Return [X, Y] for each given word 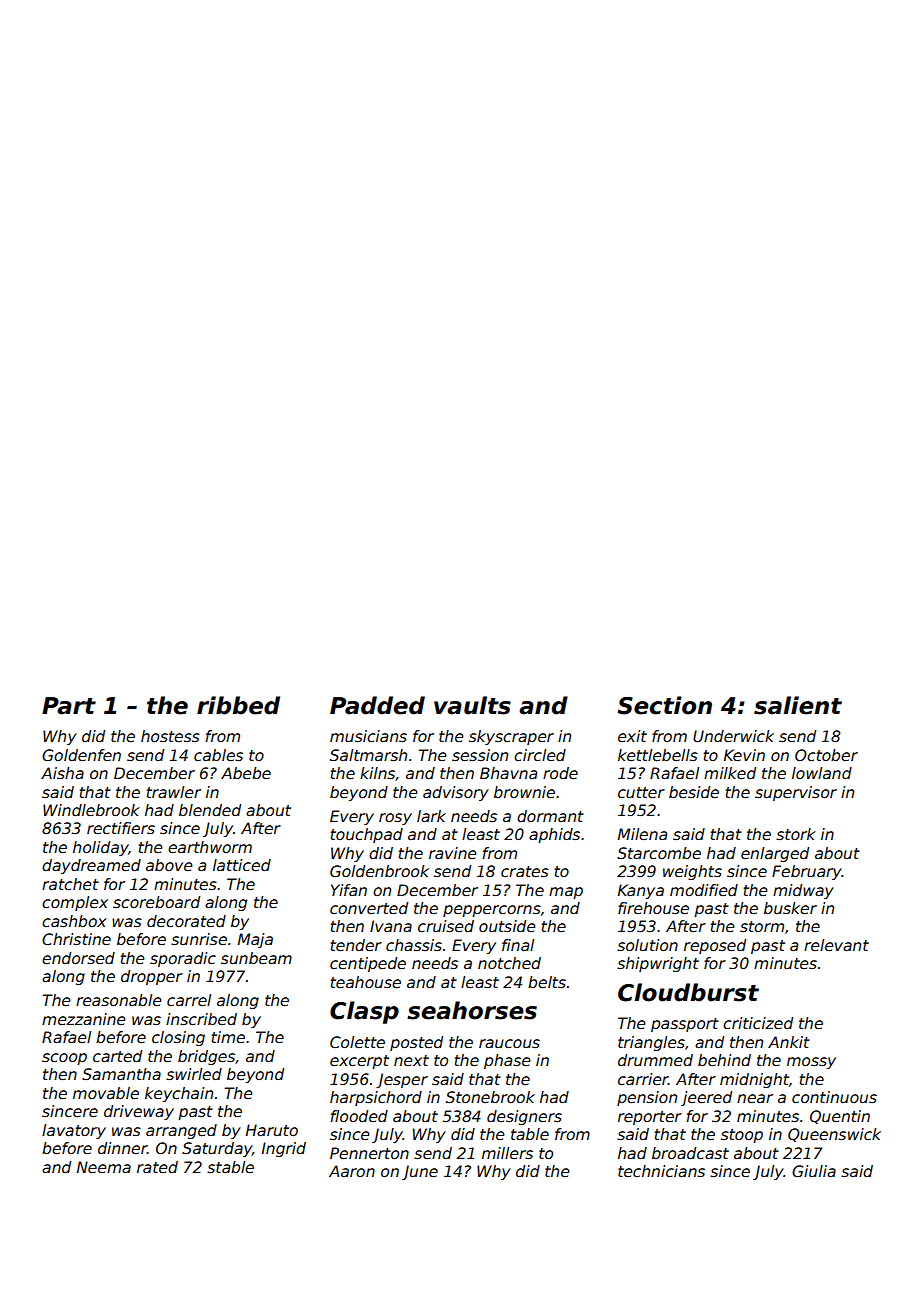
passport [685, 1025]
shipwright [658, 964]
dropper [152, 977]
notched [509, 963]
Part [69, 706]
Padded [377, 705]
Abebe [246, 773]
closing [178, 1038]
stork [796, 834]
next [411, 1061]
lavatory [74, 1131]
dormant [550, 816]
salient [798, 705]
